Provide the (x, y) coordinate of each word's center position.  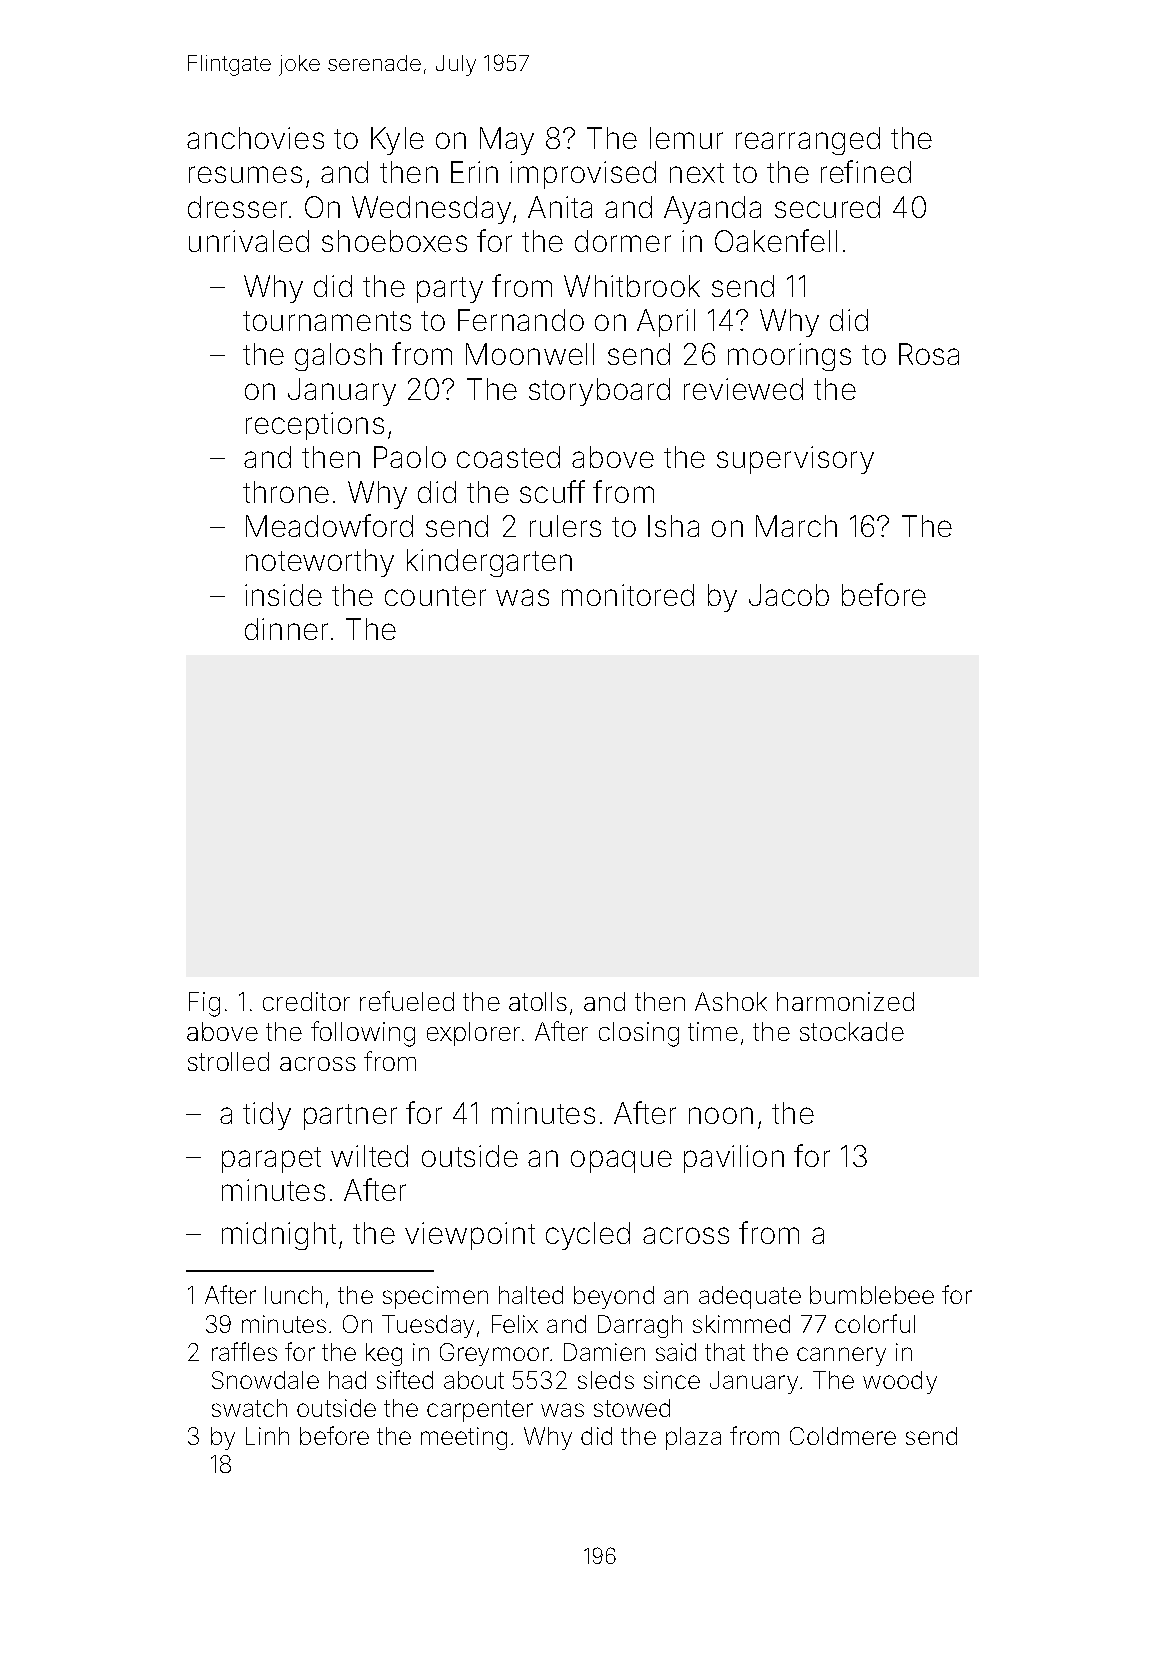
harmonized (845, 1001)
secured (827, 207)
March (796, 526)
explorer (473, 1034)
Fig (204, 1004)
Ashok (731, 1001)
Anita (560, 207)
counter (435, 596)
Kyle (397, 141)
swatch (249, 1408)
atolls (538, 1001)
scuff (552, 491)
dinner (286, 629)
